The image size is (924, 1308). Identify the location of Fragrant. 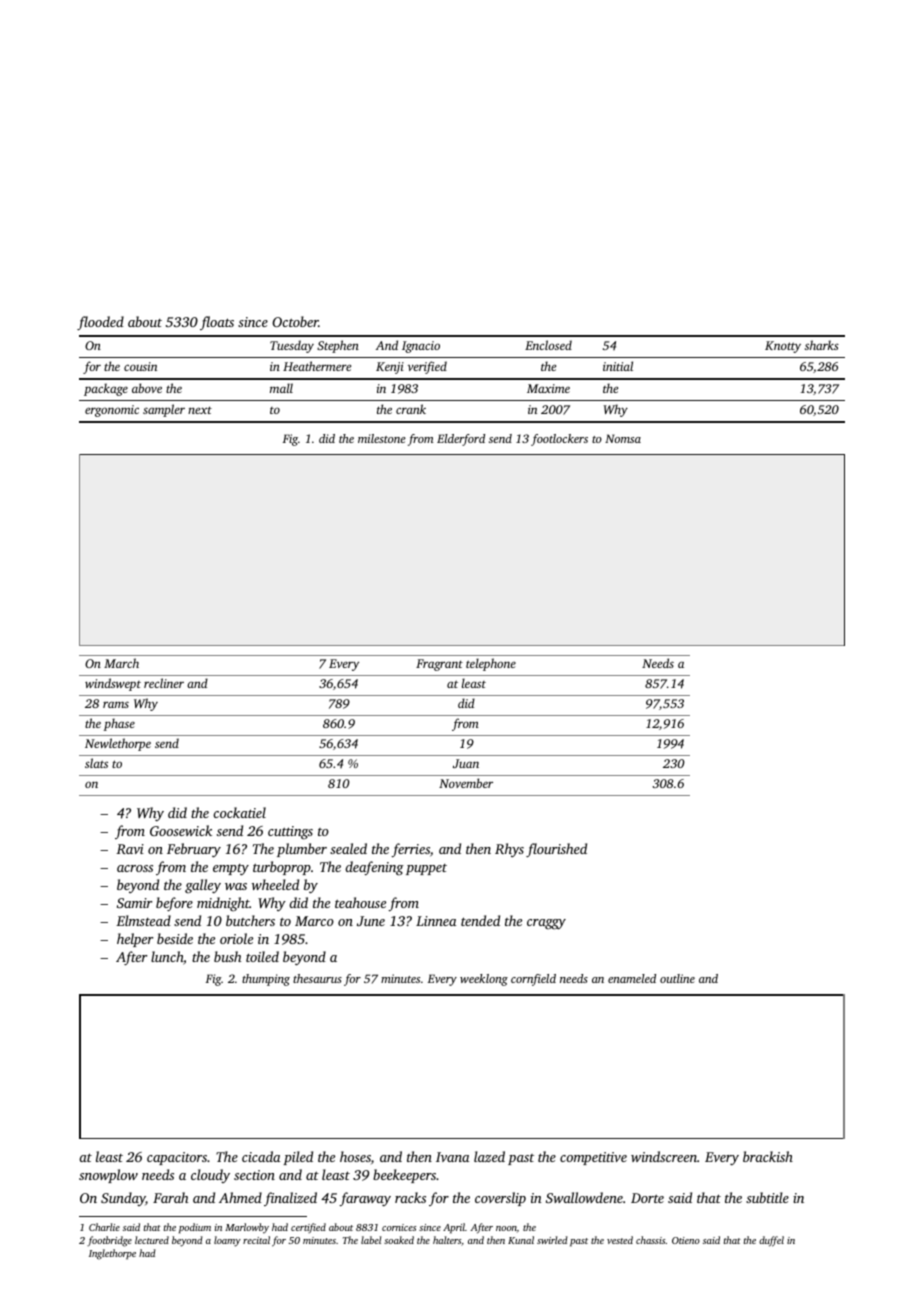
(439, 665).
